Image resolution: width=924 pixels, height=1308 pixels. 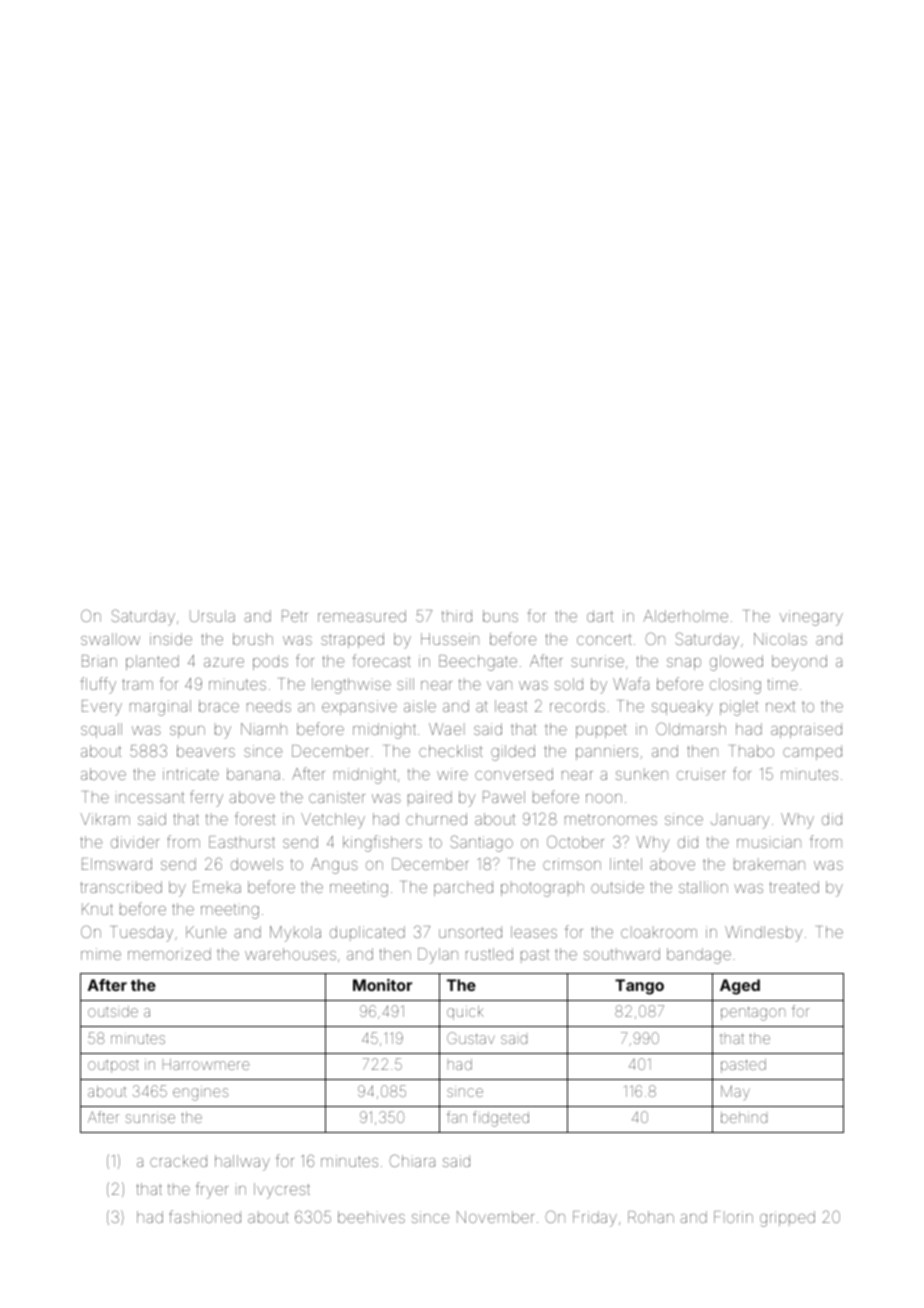 What do you see at coordinates (769, 842) in the screenshot?
I see `musician` at bounding box center [769, 842].
